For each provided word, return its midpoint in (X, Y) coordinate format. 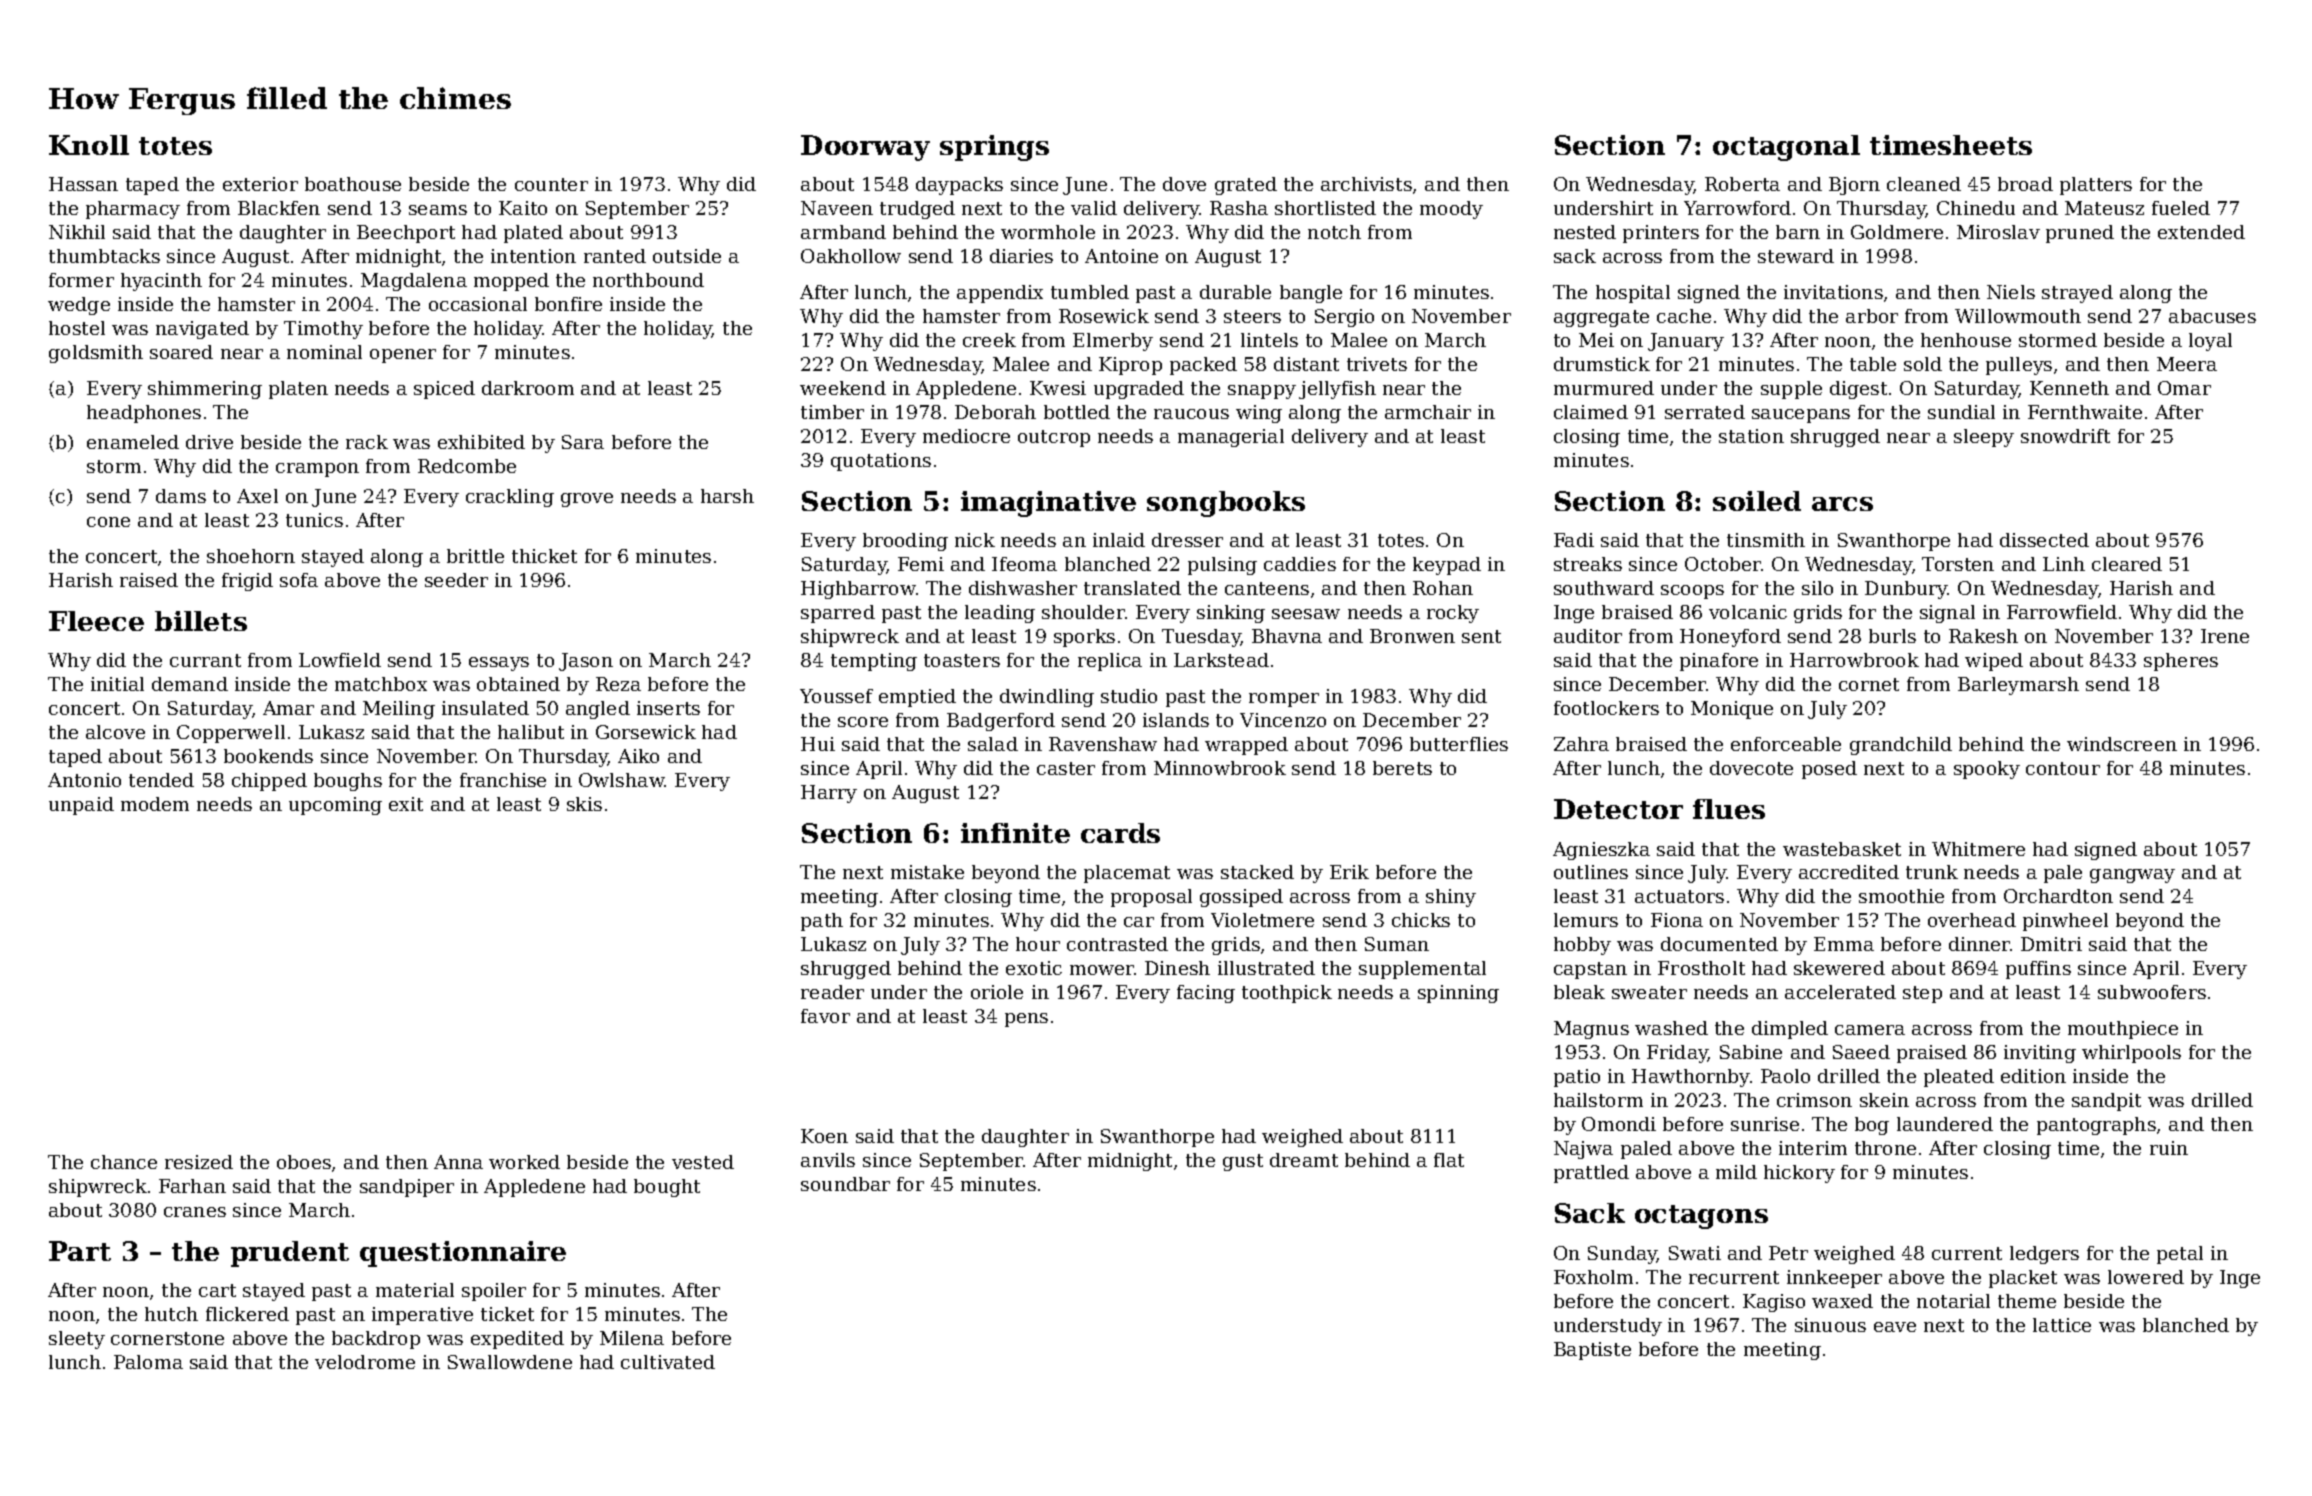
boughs (348, 782)
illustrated (1266, 968)
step (1922, 994)
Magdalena (414, 282)
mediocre (966, 436)
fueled (2181, 208)
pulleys (2019, 366)
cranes (195, 1212)
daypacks (959, 186)
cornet (1869, 684)
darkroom (528, 388)
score (863, 722)
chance (124, 1162)
